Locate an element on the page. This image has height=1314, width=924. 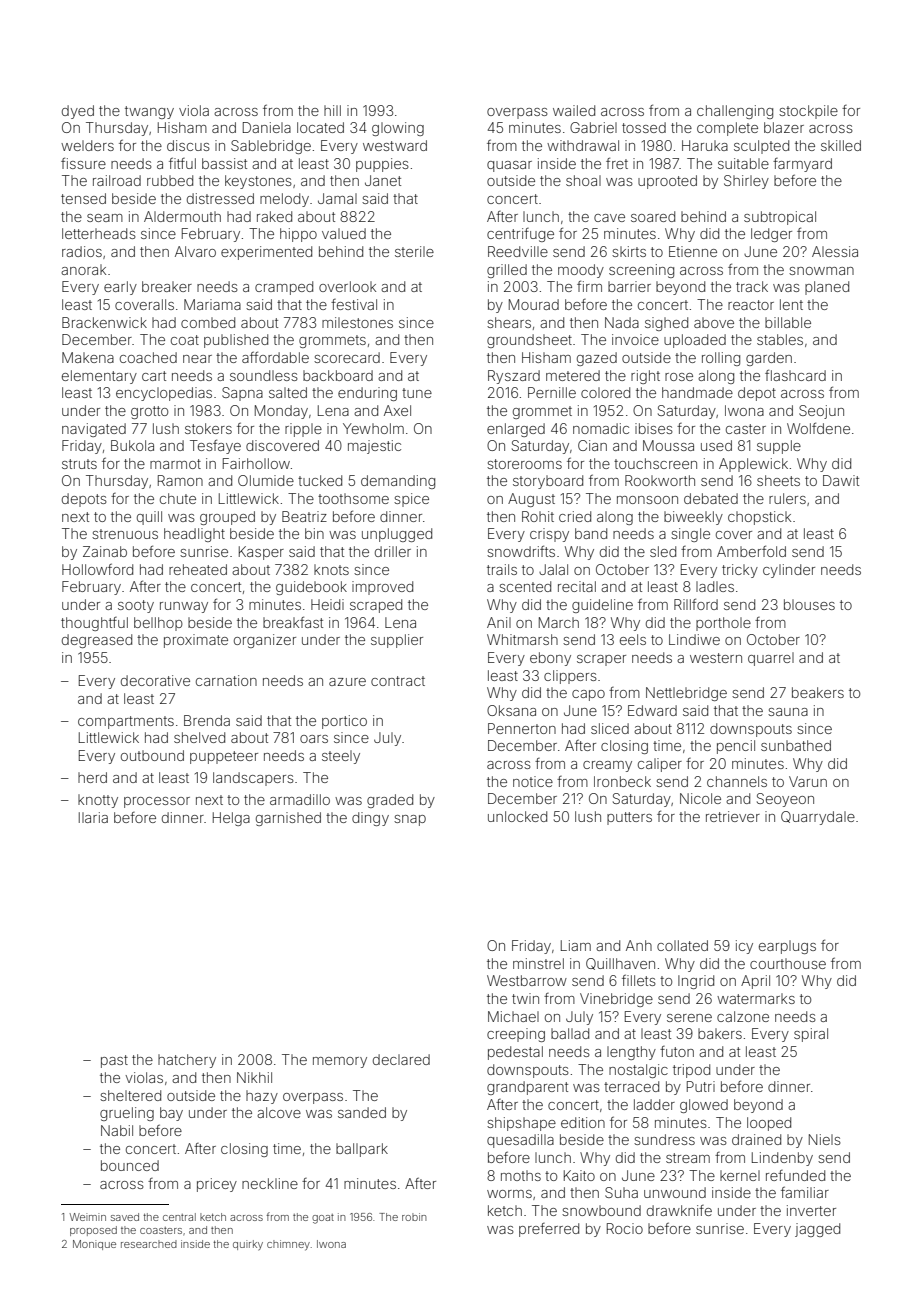
putters is located at coordinates (629, 818).
